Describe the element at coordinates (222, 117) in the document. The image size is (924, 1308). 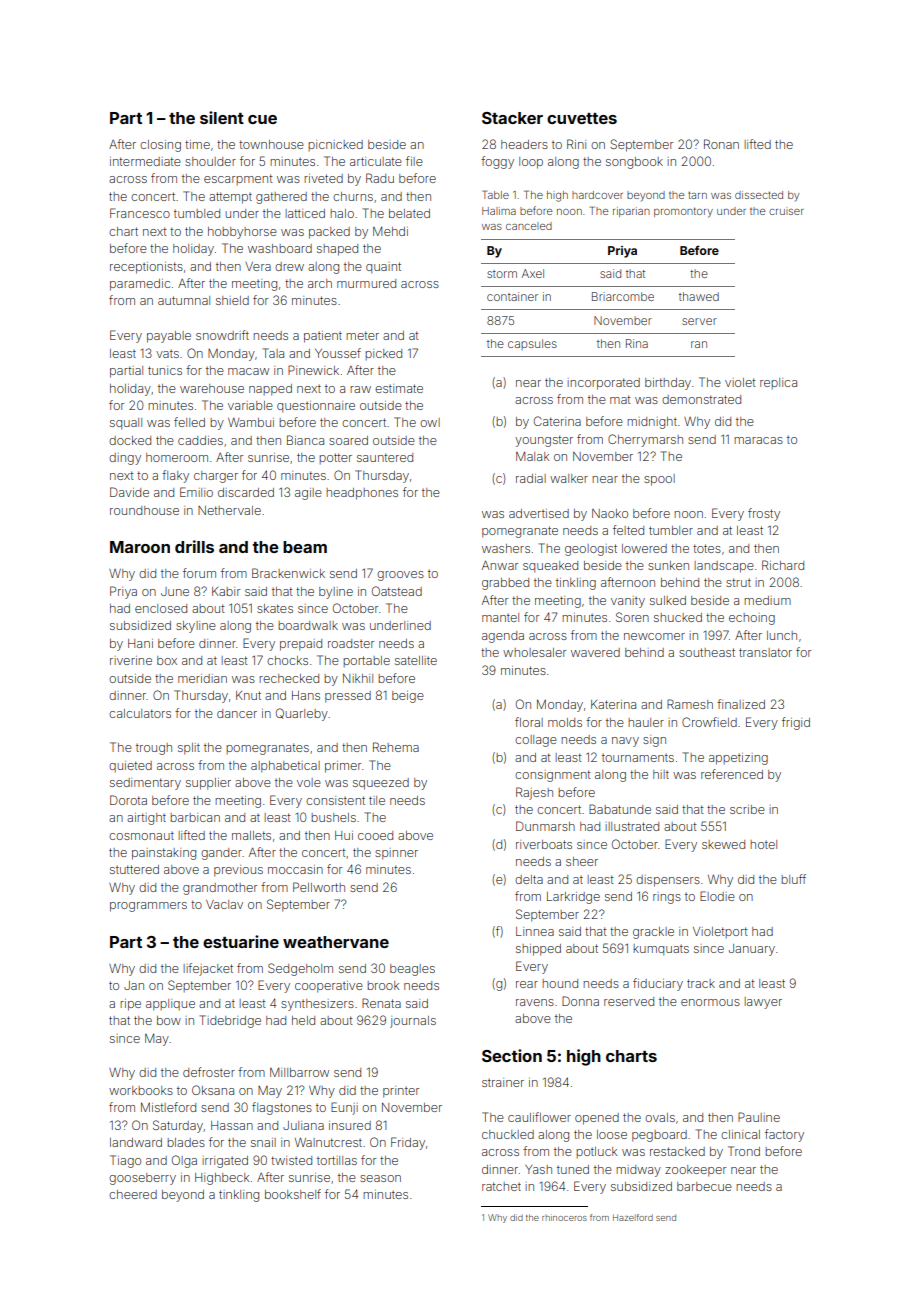
I see `silent` at that location.
